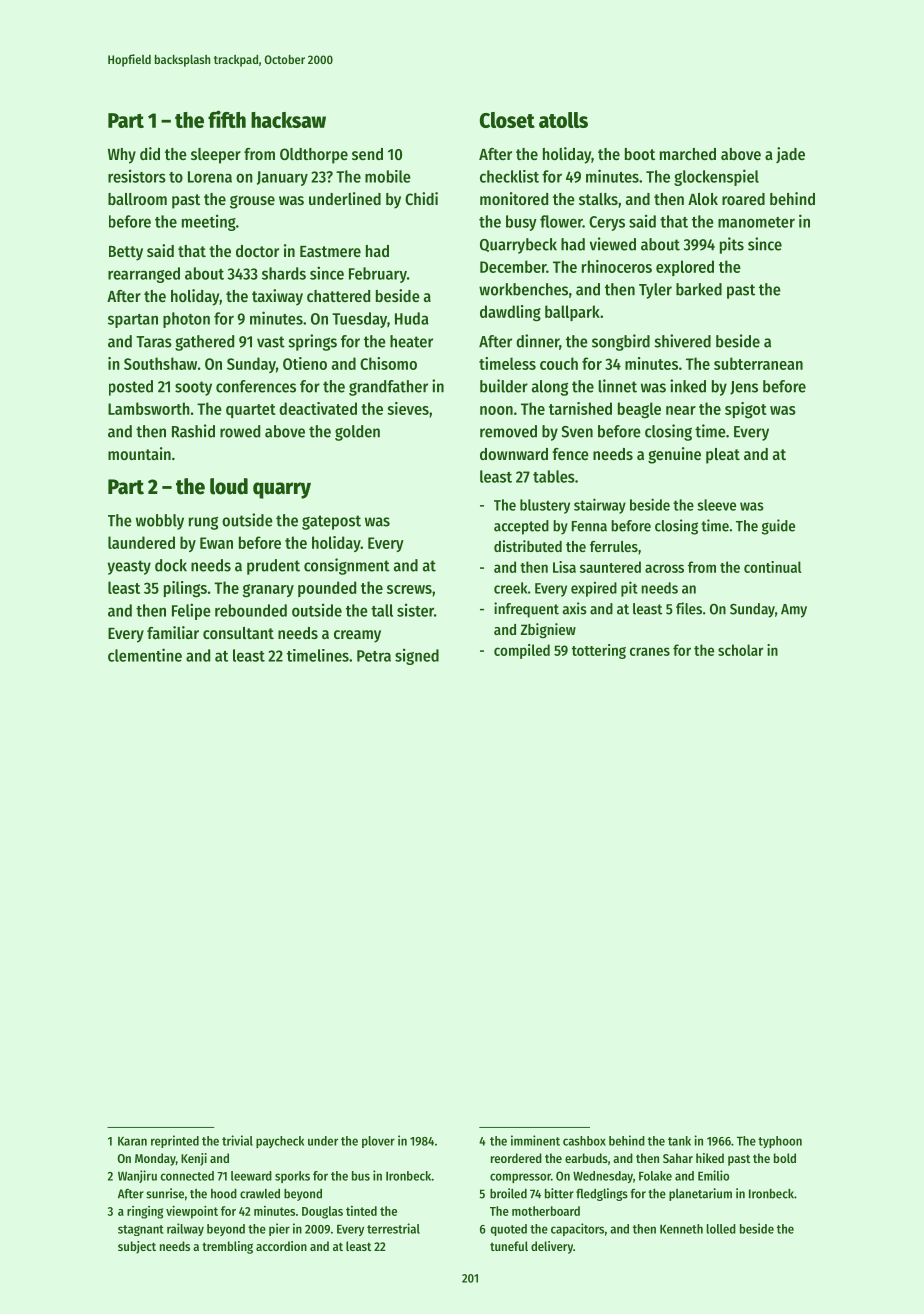  I want to click on Felipe, so click(191, 611).
